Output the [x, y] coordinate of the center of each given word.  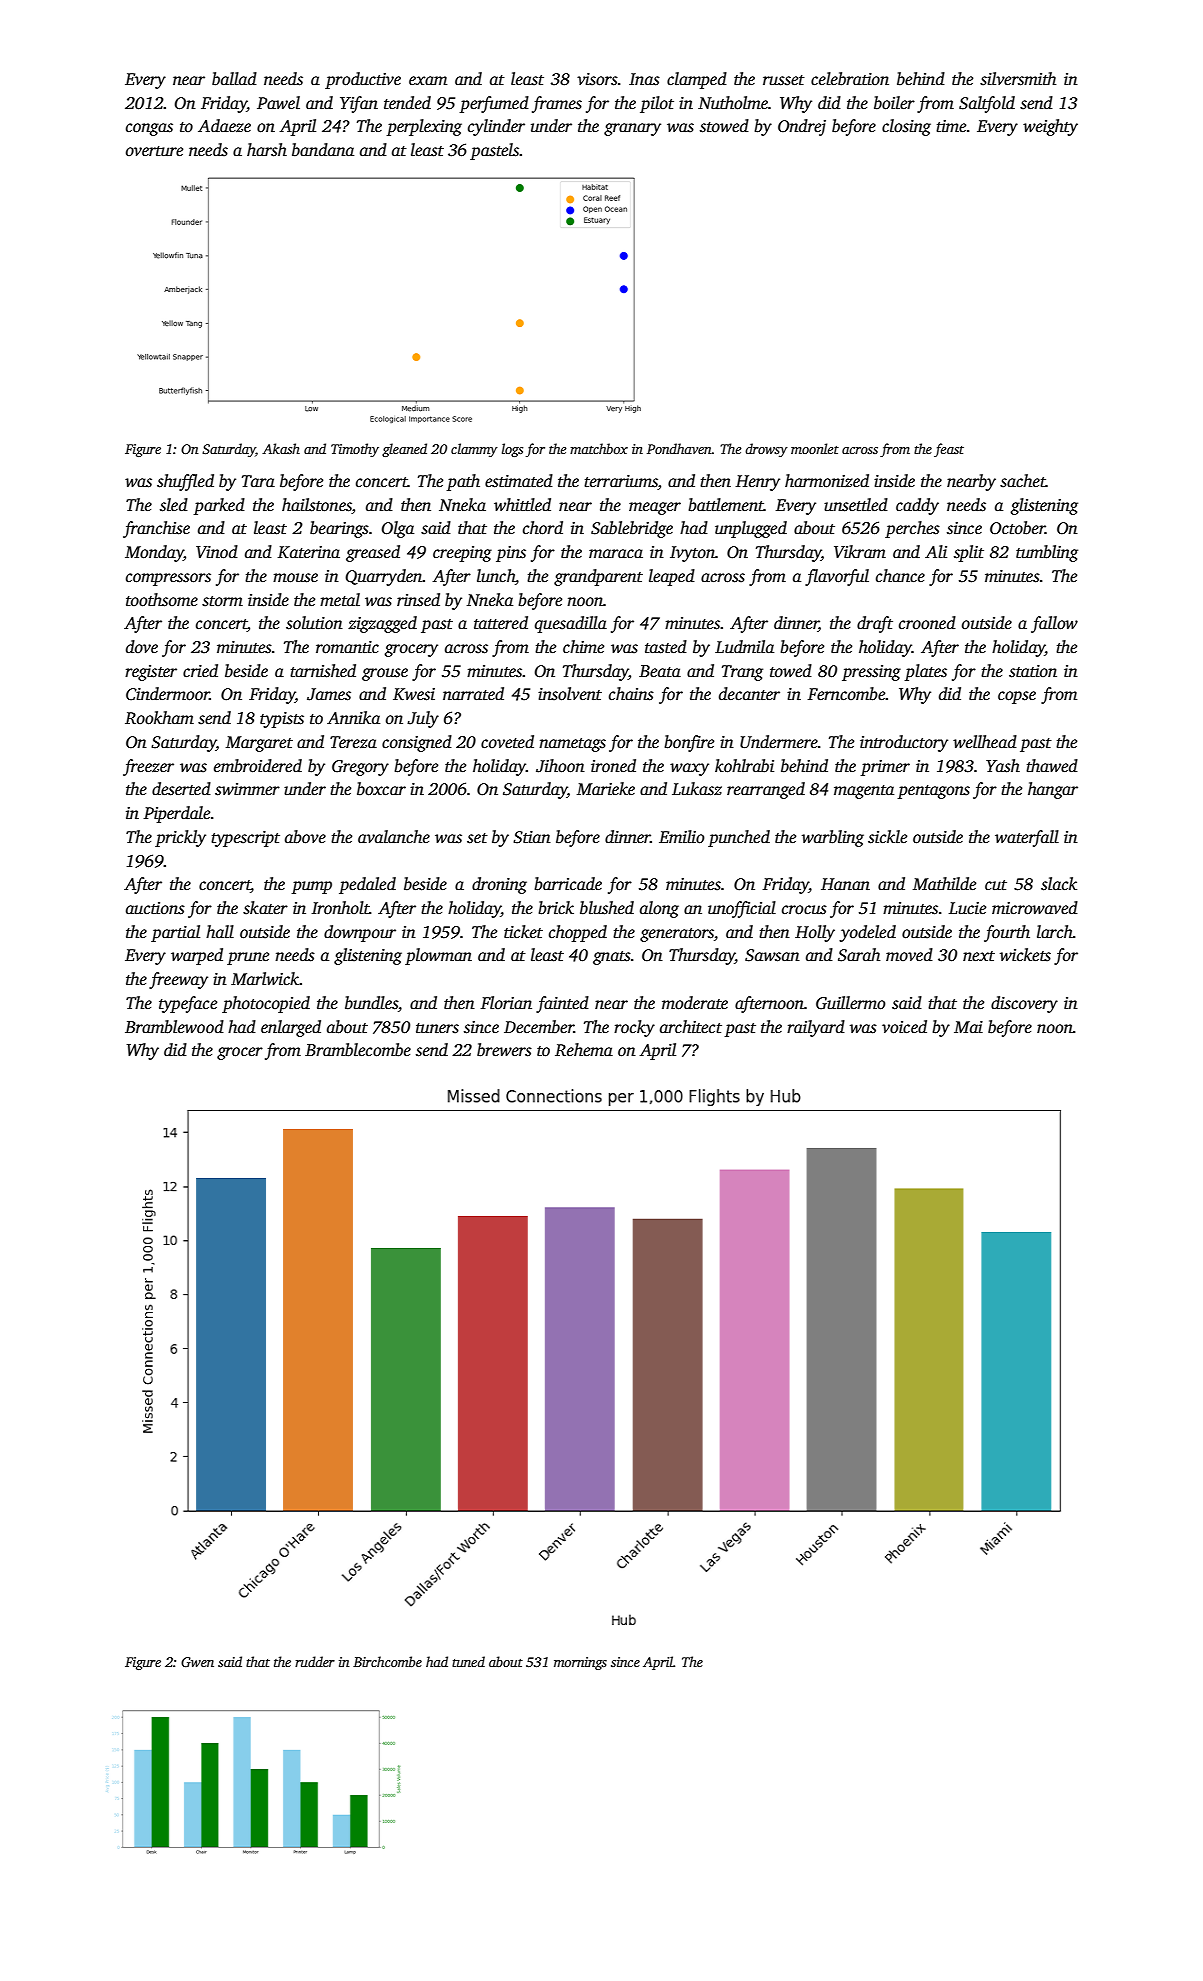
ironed [613, 765]
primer [885, 768]
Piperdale [176, 814]
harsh [267, 150]
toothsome [162, 600]
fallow [1054, 624]
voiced [904, 1027]
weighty [1050, 127]
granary [632, 129]
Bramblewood [174, 1027]
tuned [468, 1661]
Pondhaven [679, 448]
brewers [504, 1050]
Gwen [197, 1662]
